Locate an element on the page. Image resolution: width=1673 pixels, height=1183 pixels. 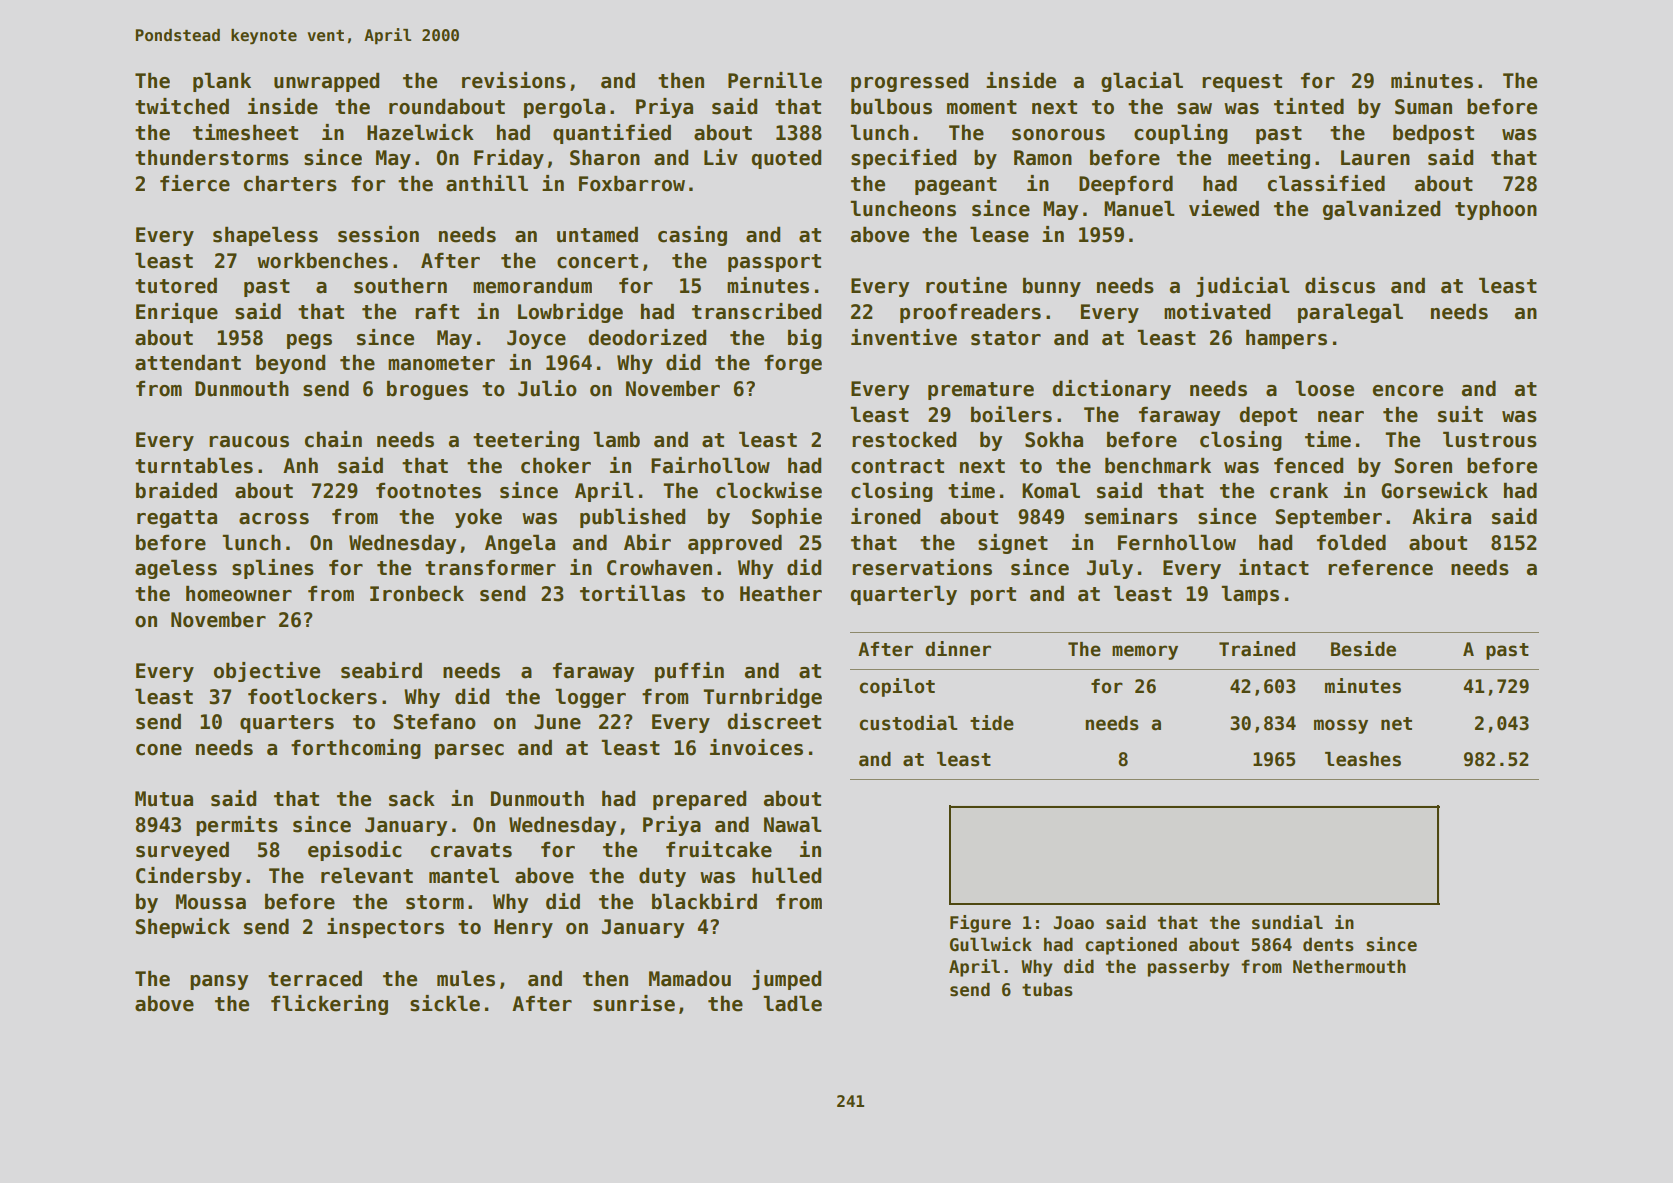
brogues is located at coordinates (427, 390).
